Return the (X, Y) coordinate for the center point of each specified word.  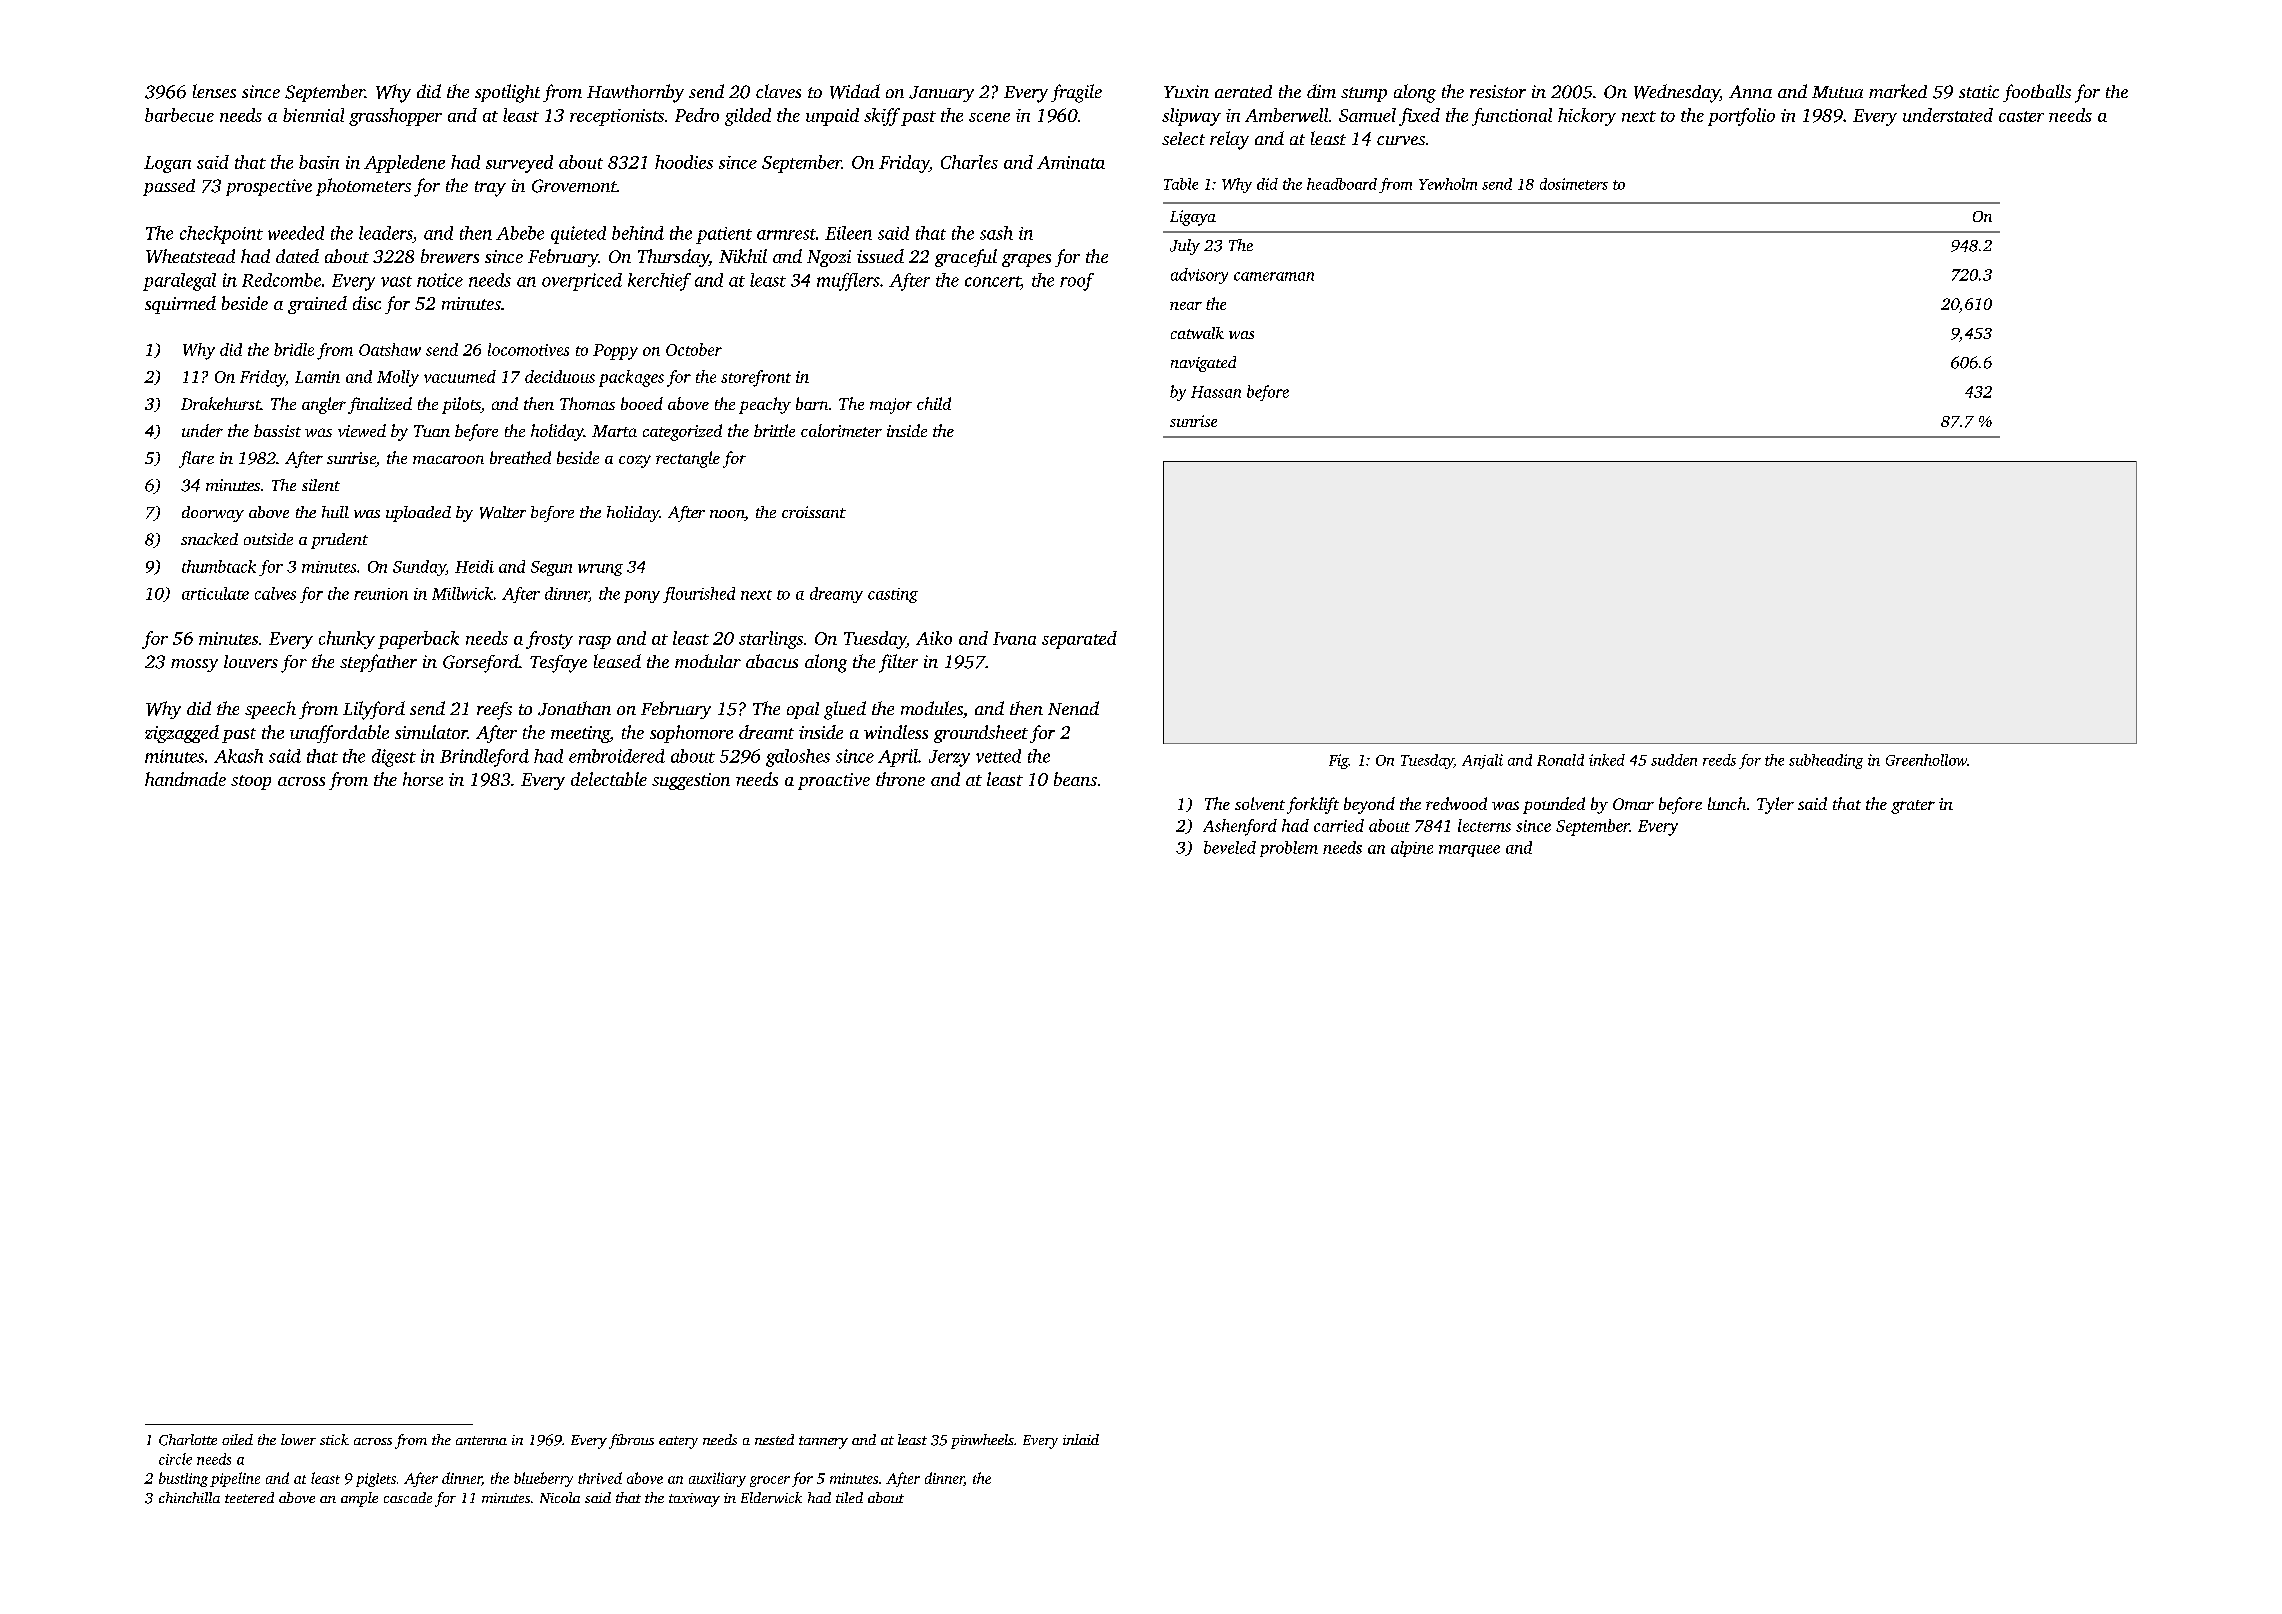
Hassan (1216, 392)
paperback (418, 640)
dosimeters (1574, 184)
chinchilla (189, 1497)
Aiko (934, 638)
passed (169, 187)
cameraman (1274, 276)
